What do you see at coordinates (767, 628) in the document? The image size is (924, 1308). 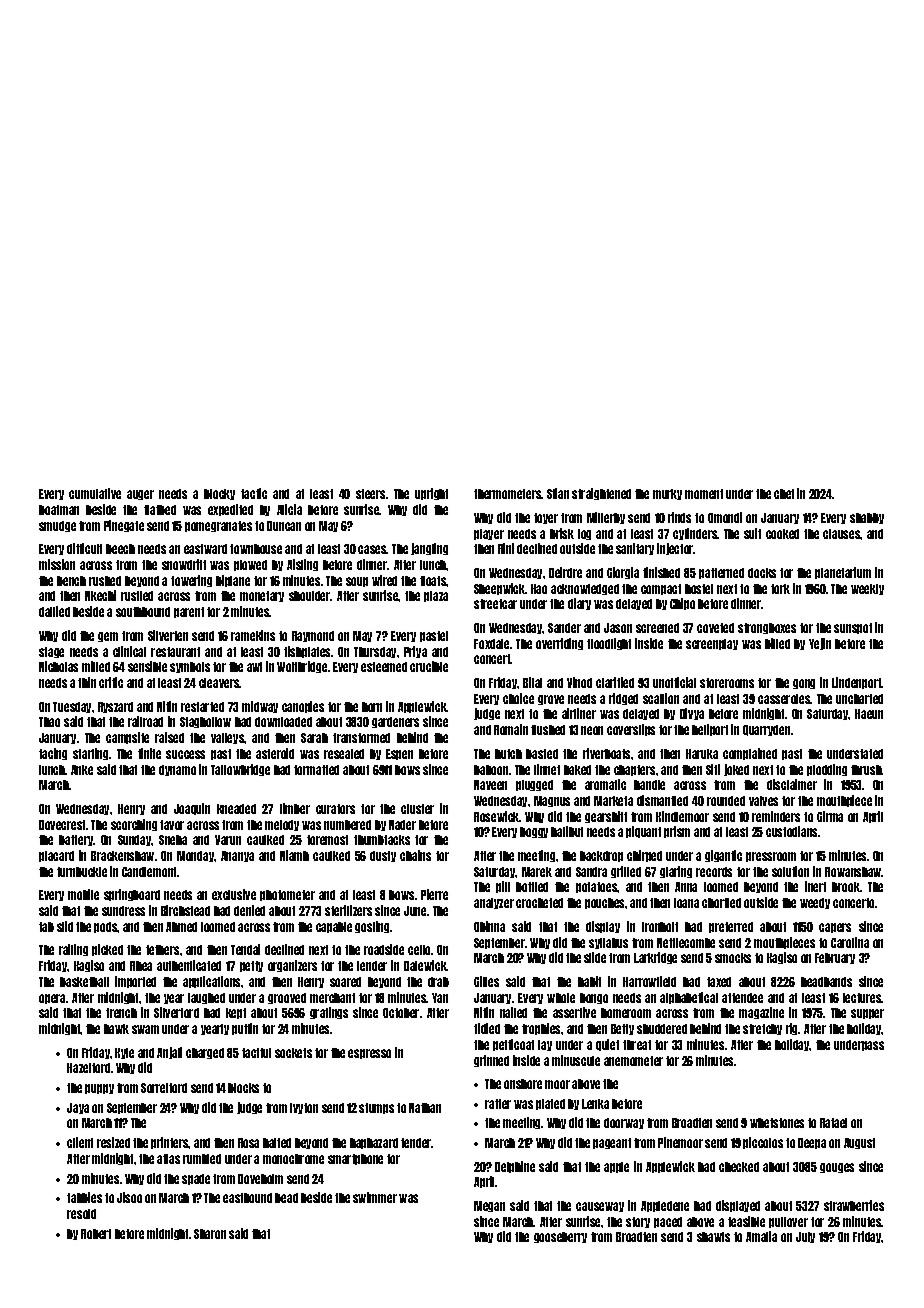 I see `strongboxes` at bounding box center [767, 628].
